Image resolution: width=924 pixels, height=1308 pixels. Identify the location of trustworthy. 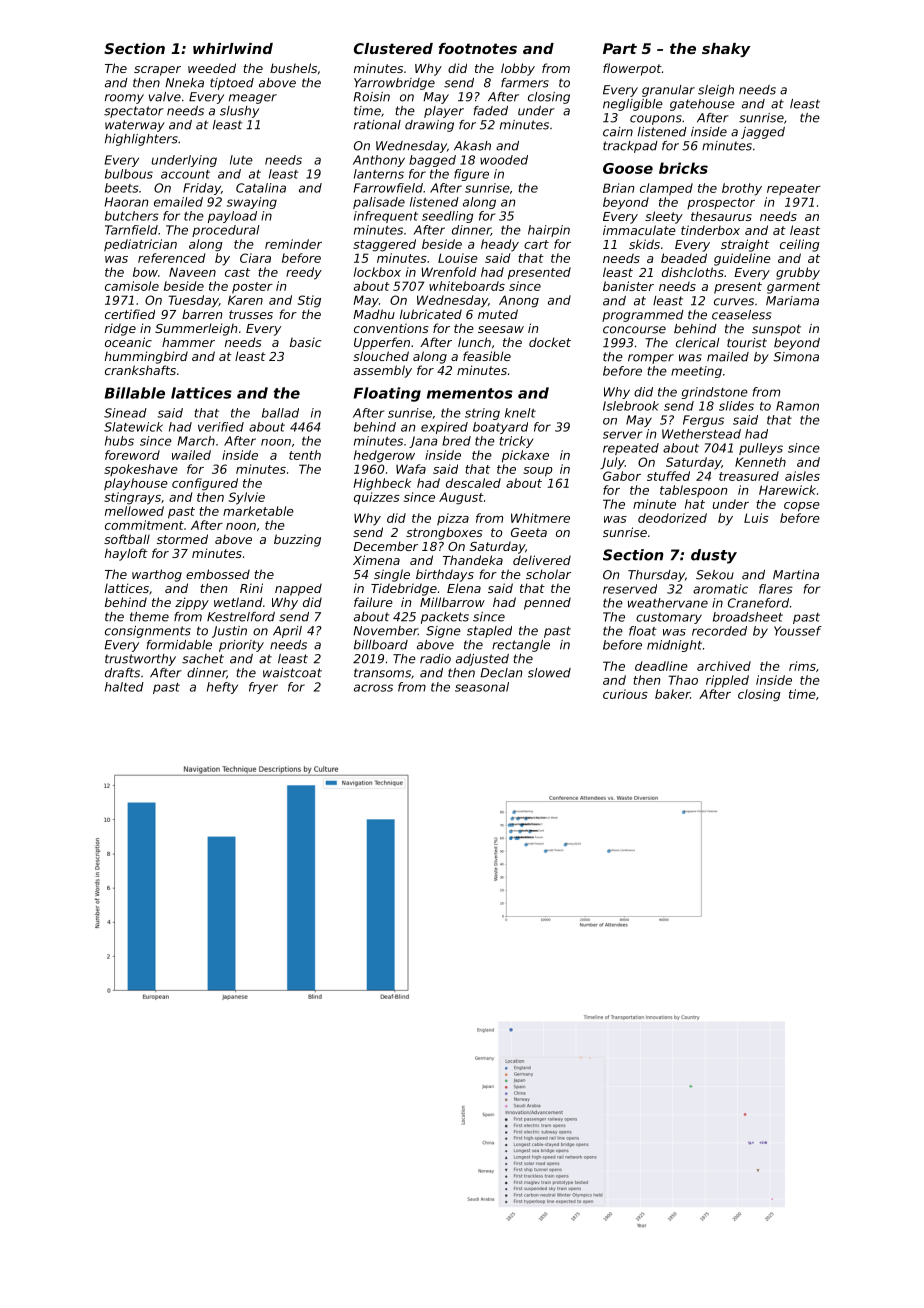
(140, 660).
